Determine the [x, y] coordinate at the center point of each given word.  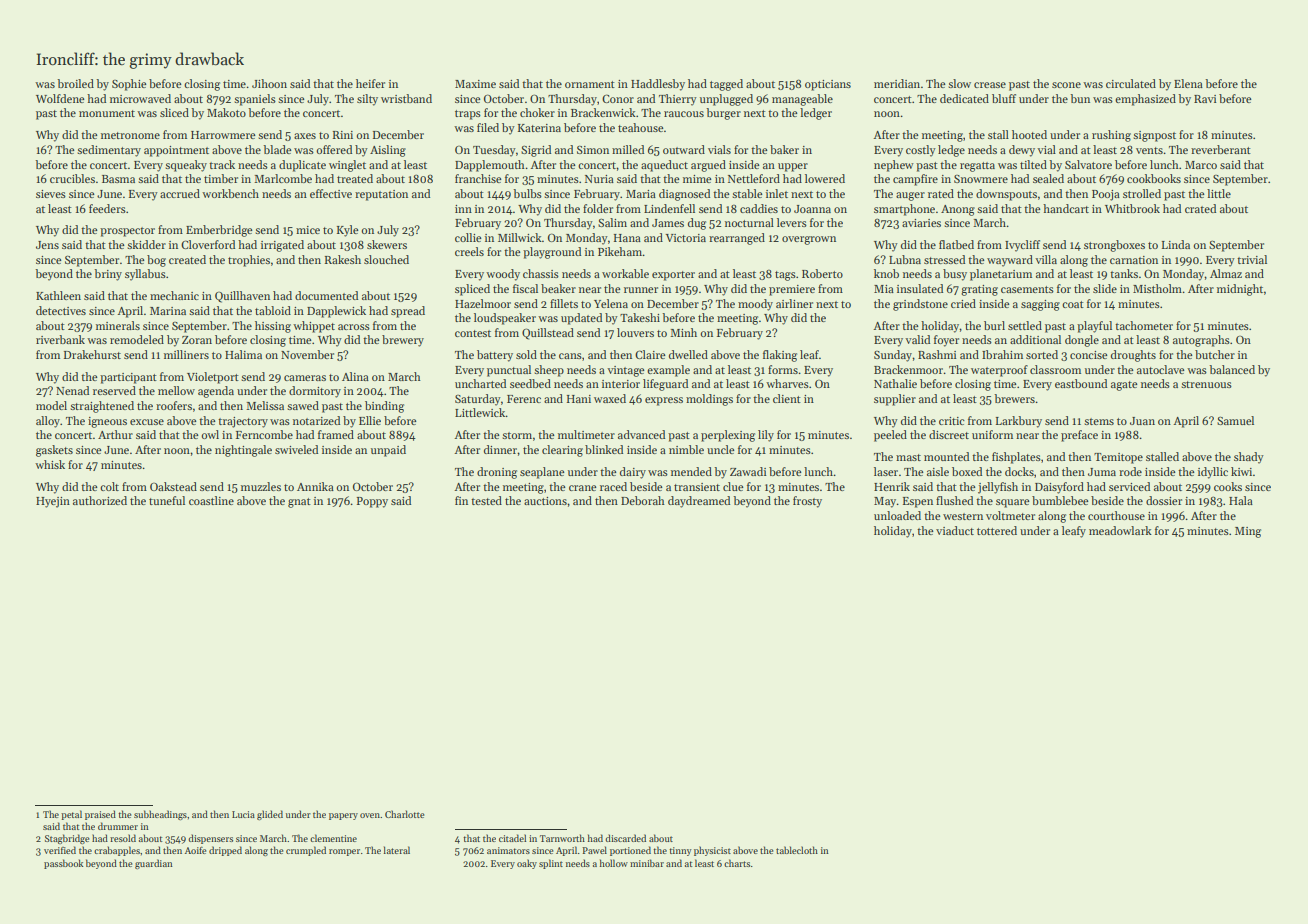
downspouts [1006, 195]
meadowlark [1120, 530]
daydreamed [699, 502]
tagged [726, 85]
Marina [168, 311]
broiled [75, 83]
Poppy [372, 502]
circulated [1131, 83]
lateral [397, 850]
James [668, 223]
